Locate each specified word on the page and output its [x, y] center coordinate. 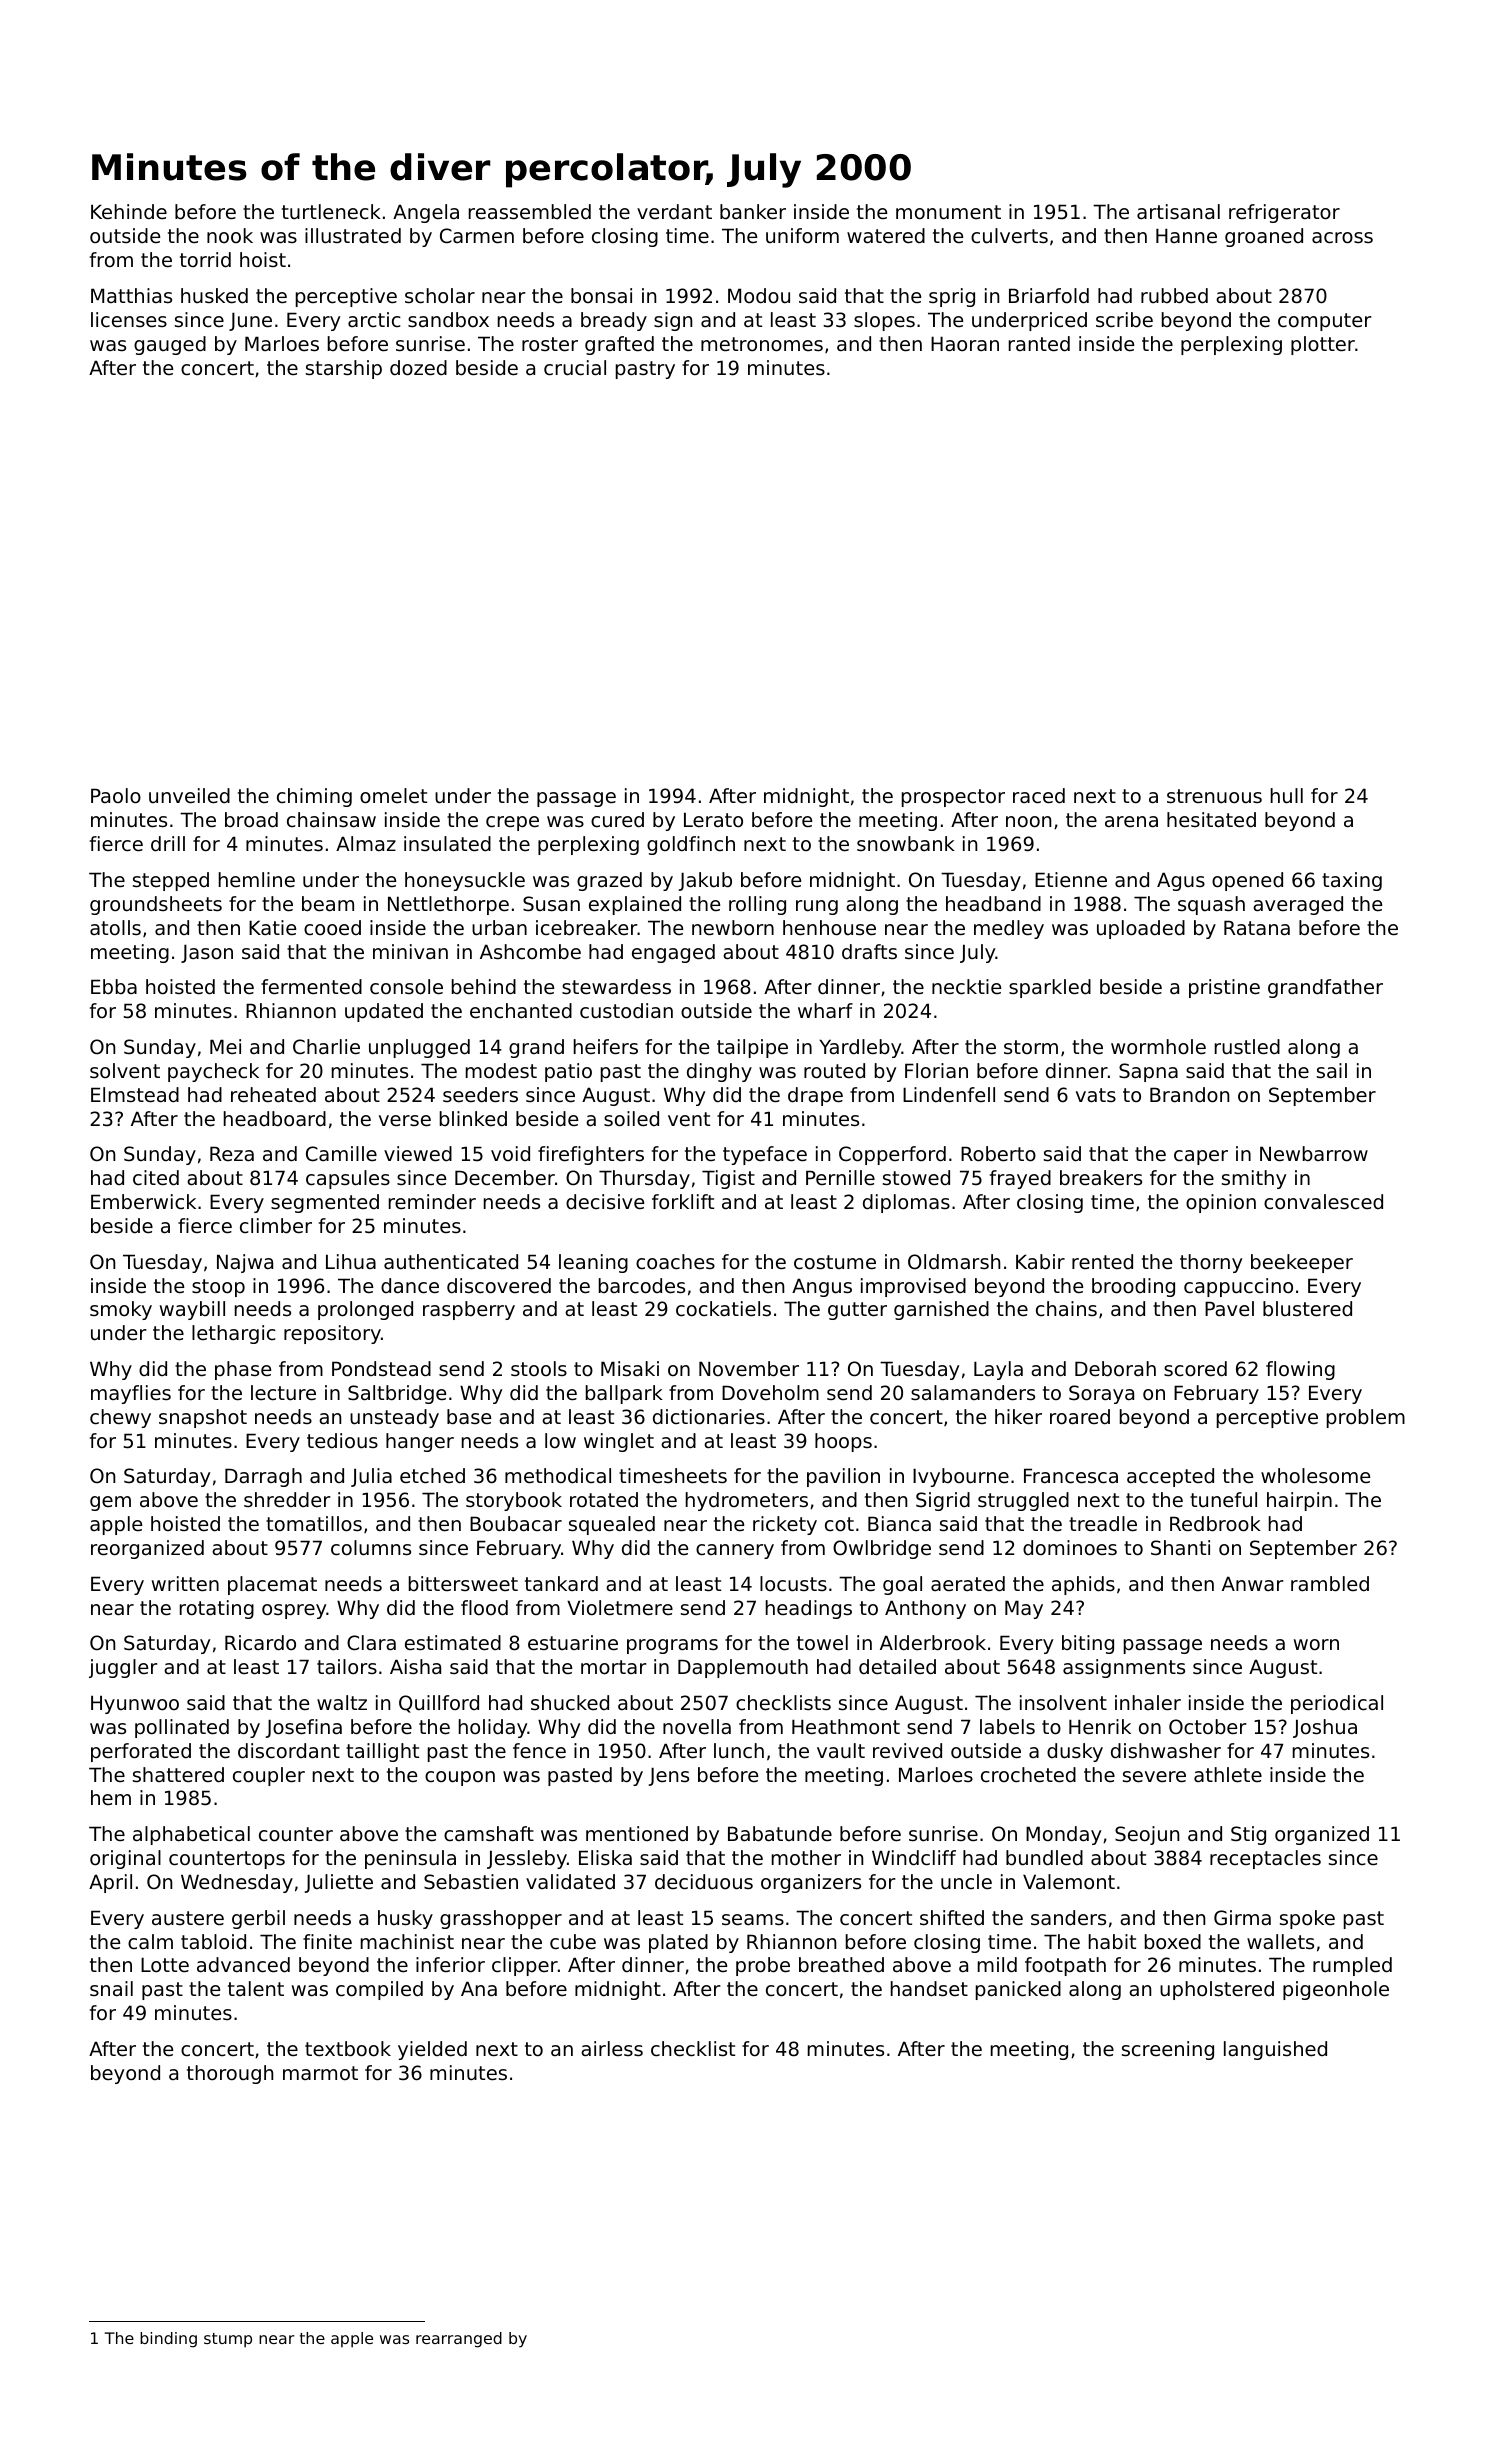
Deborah [1115, 1369]
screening [1168, 2050]
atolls [115, 928]
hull [1287, 796]
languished [1275, 2050]
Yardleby [860, 1048]
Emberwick [143, 1202]
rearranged [459, 2340]
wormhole [1158, 1047]
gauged [170, 345]
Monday [1063, 1835]
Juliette [339, 1883]
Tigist [728, 1179]
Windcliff [914, 1858]
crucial [575, 368]
